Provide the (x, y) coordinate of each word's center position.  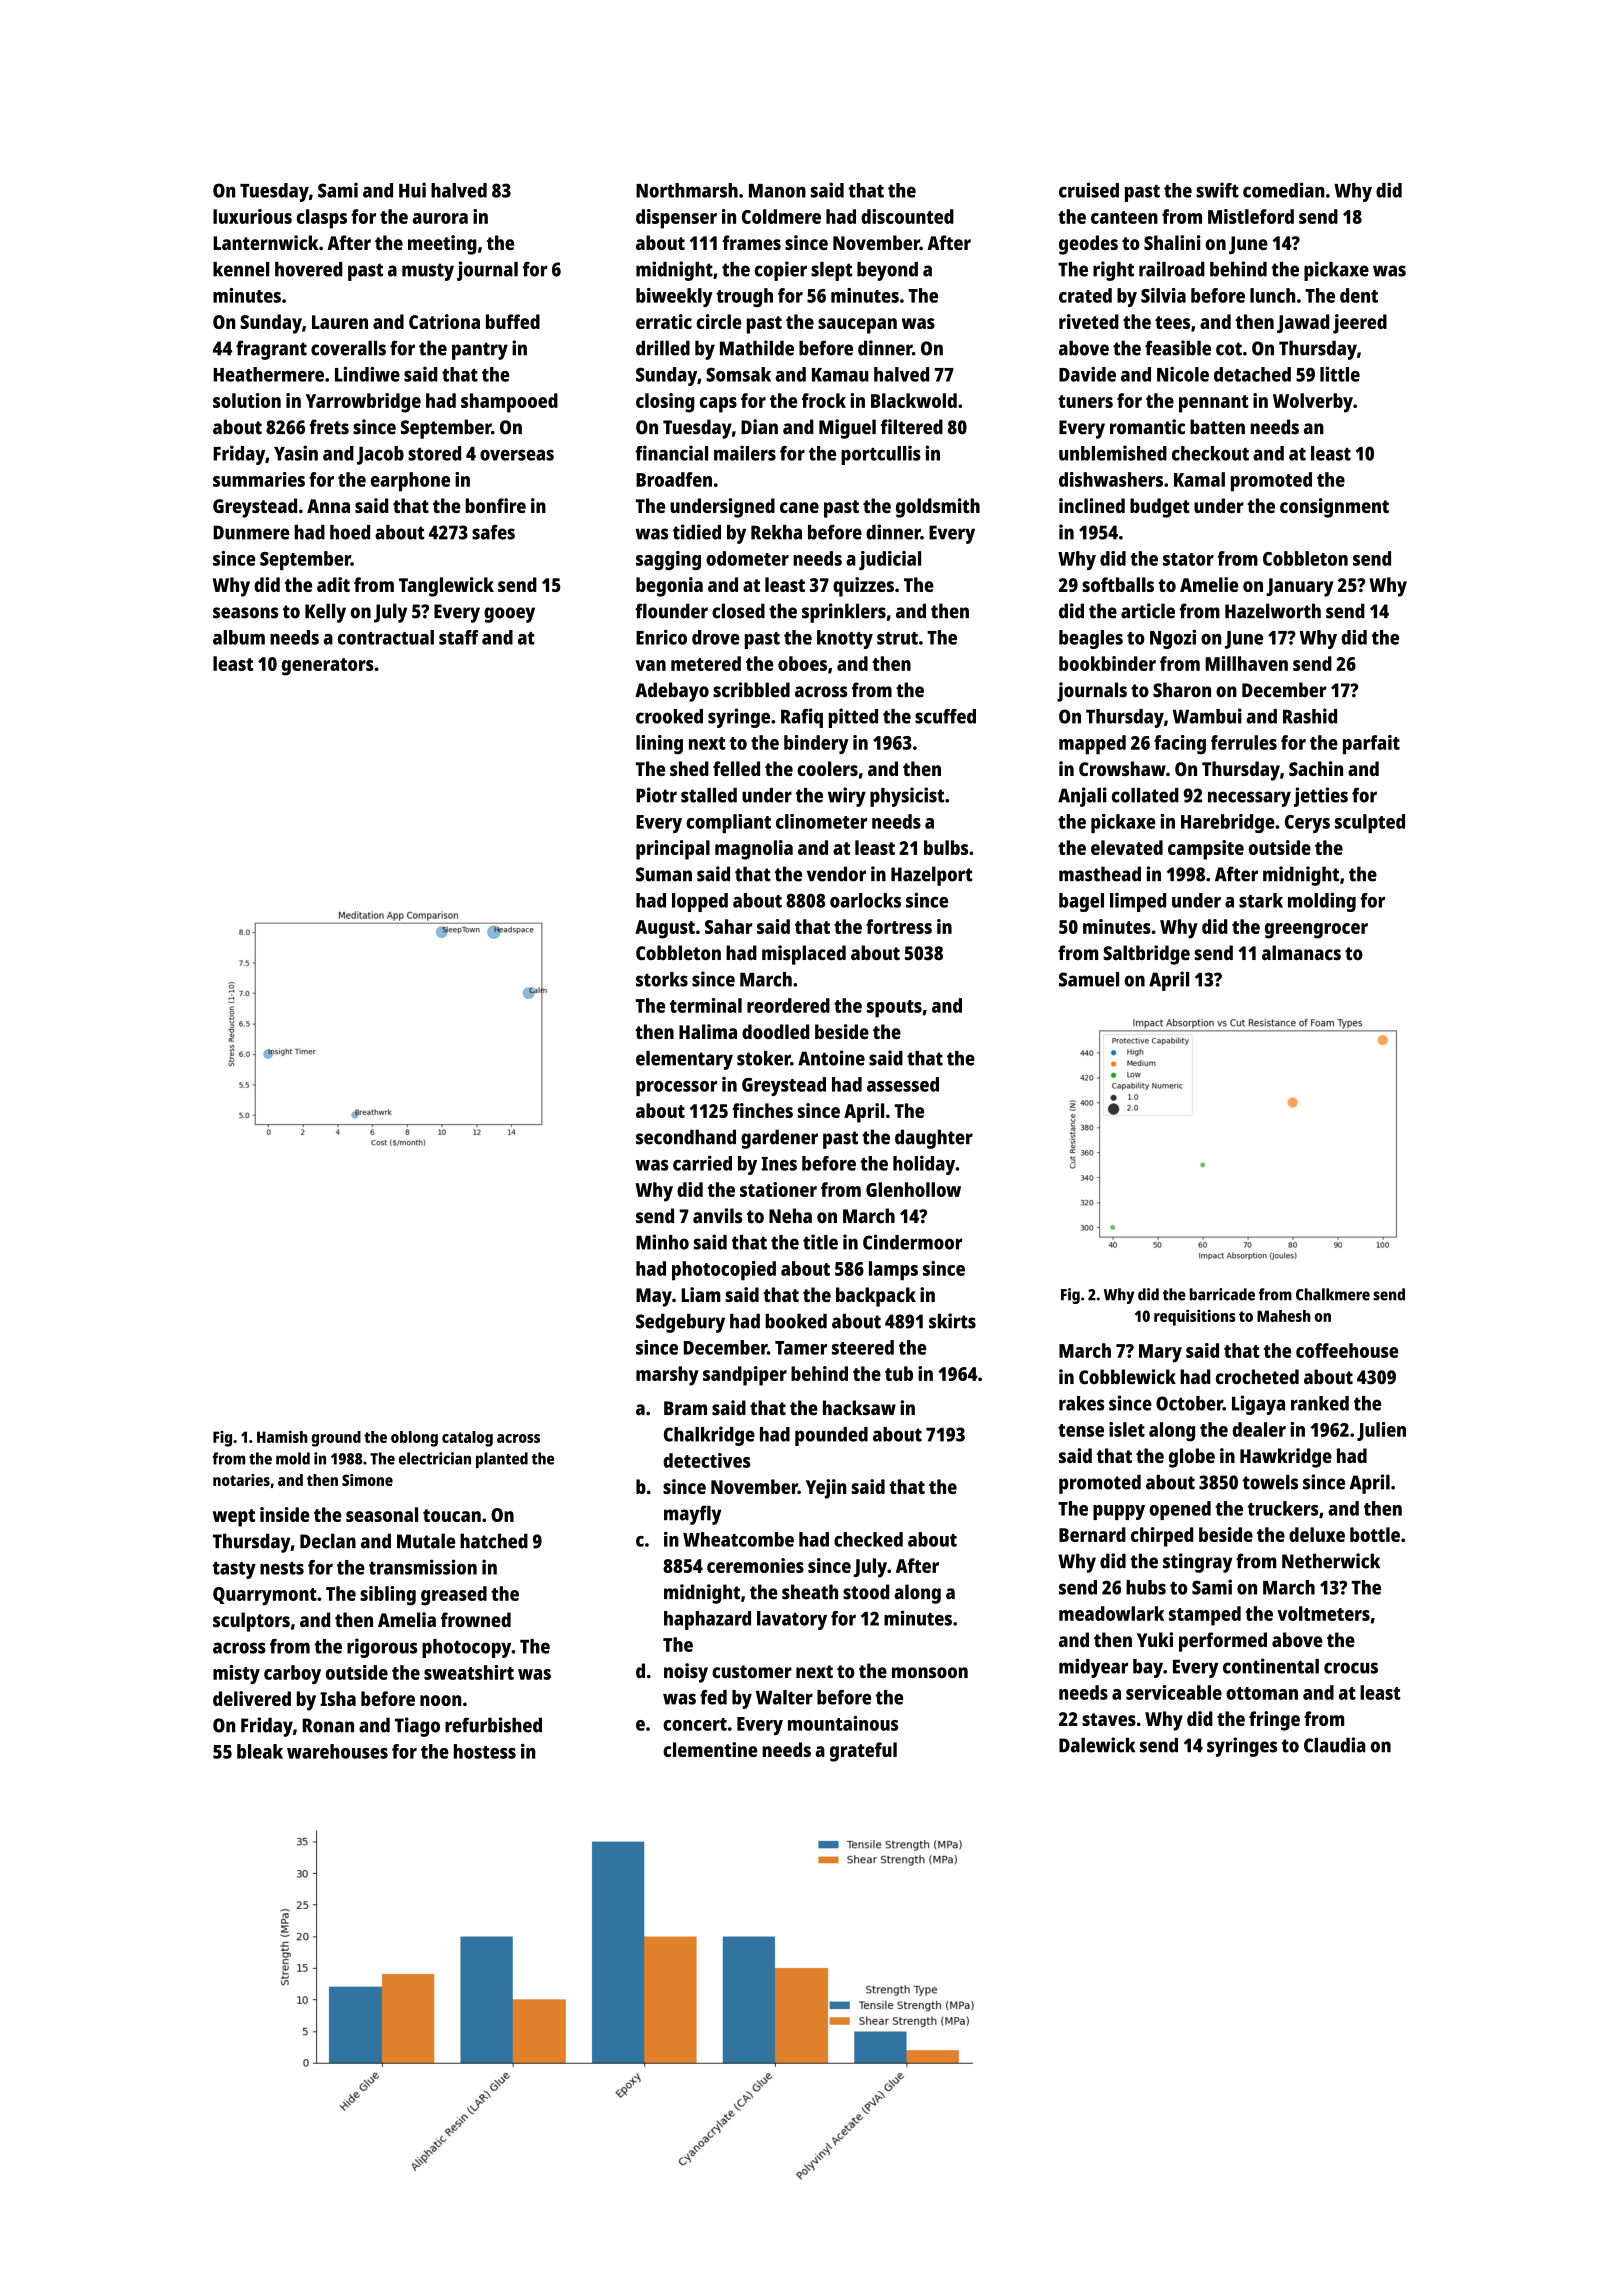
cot (1229, 349)
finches (762, 1110)
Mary (1160, 1353)
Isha (338, 1698)
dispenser (676, 219)
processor (677, 1088)
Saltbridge (1146, 955)
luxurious (252, 216)
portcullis (881, 455)
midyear (1093, 1668)
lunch (1272, 295)
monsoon (930, 1672)
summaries (259, 479)
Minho (662, 1242)
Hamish (282, 1436)
